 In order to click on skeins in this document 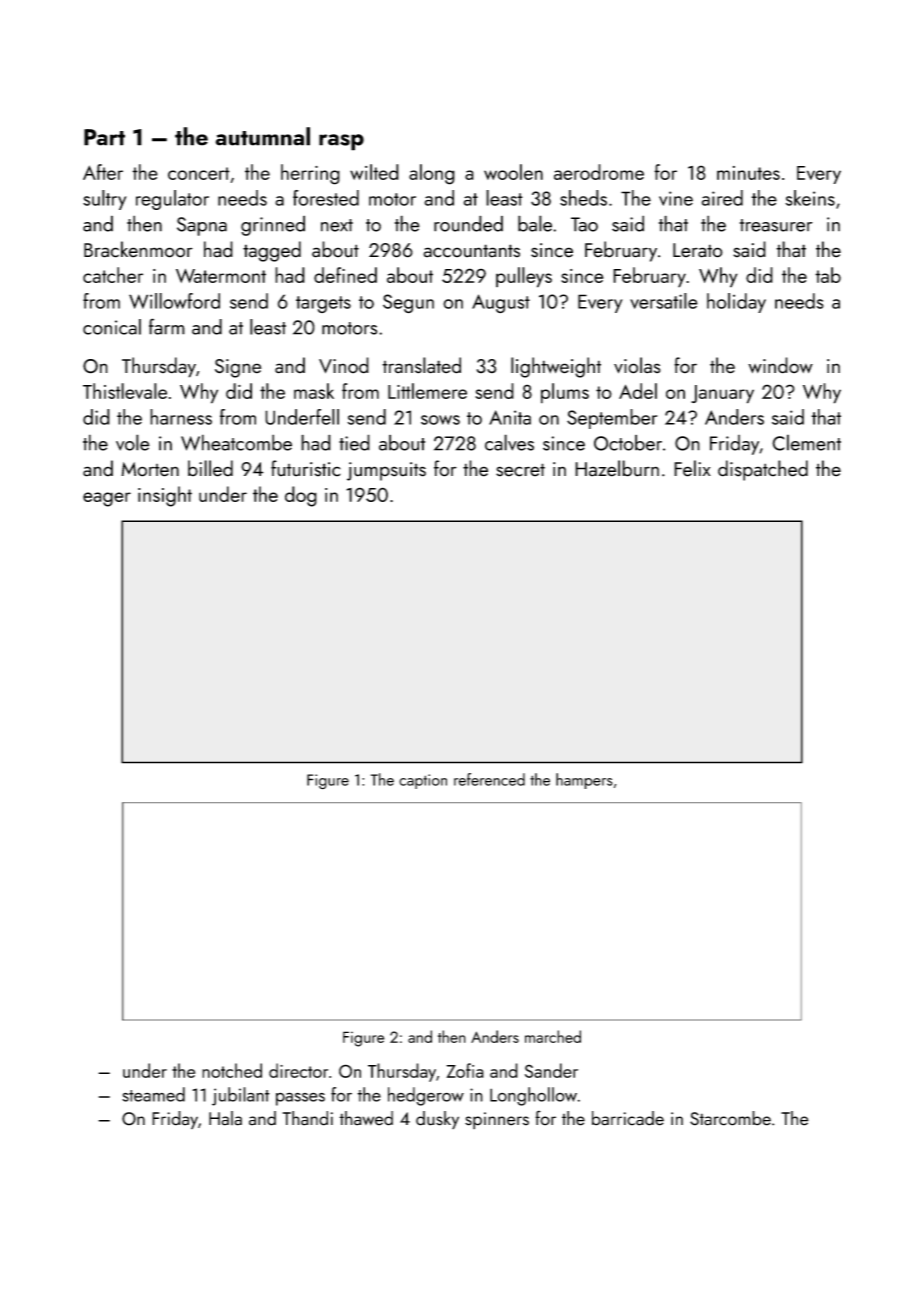, I will do `click(810, 198)`.
